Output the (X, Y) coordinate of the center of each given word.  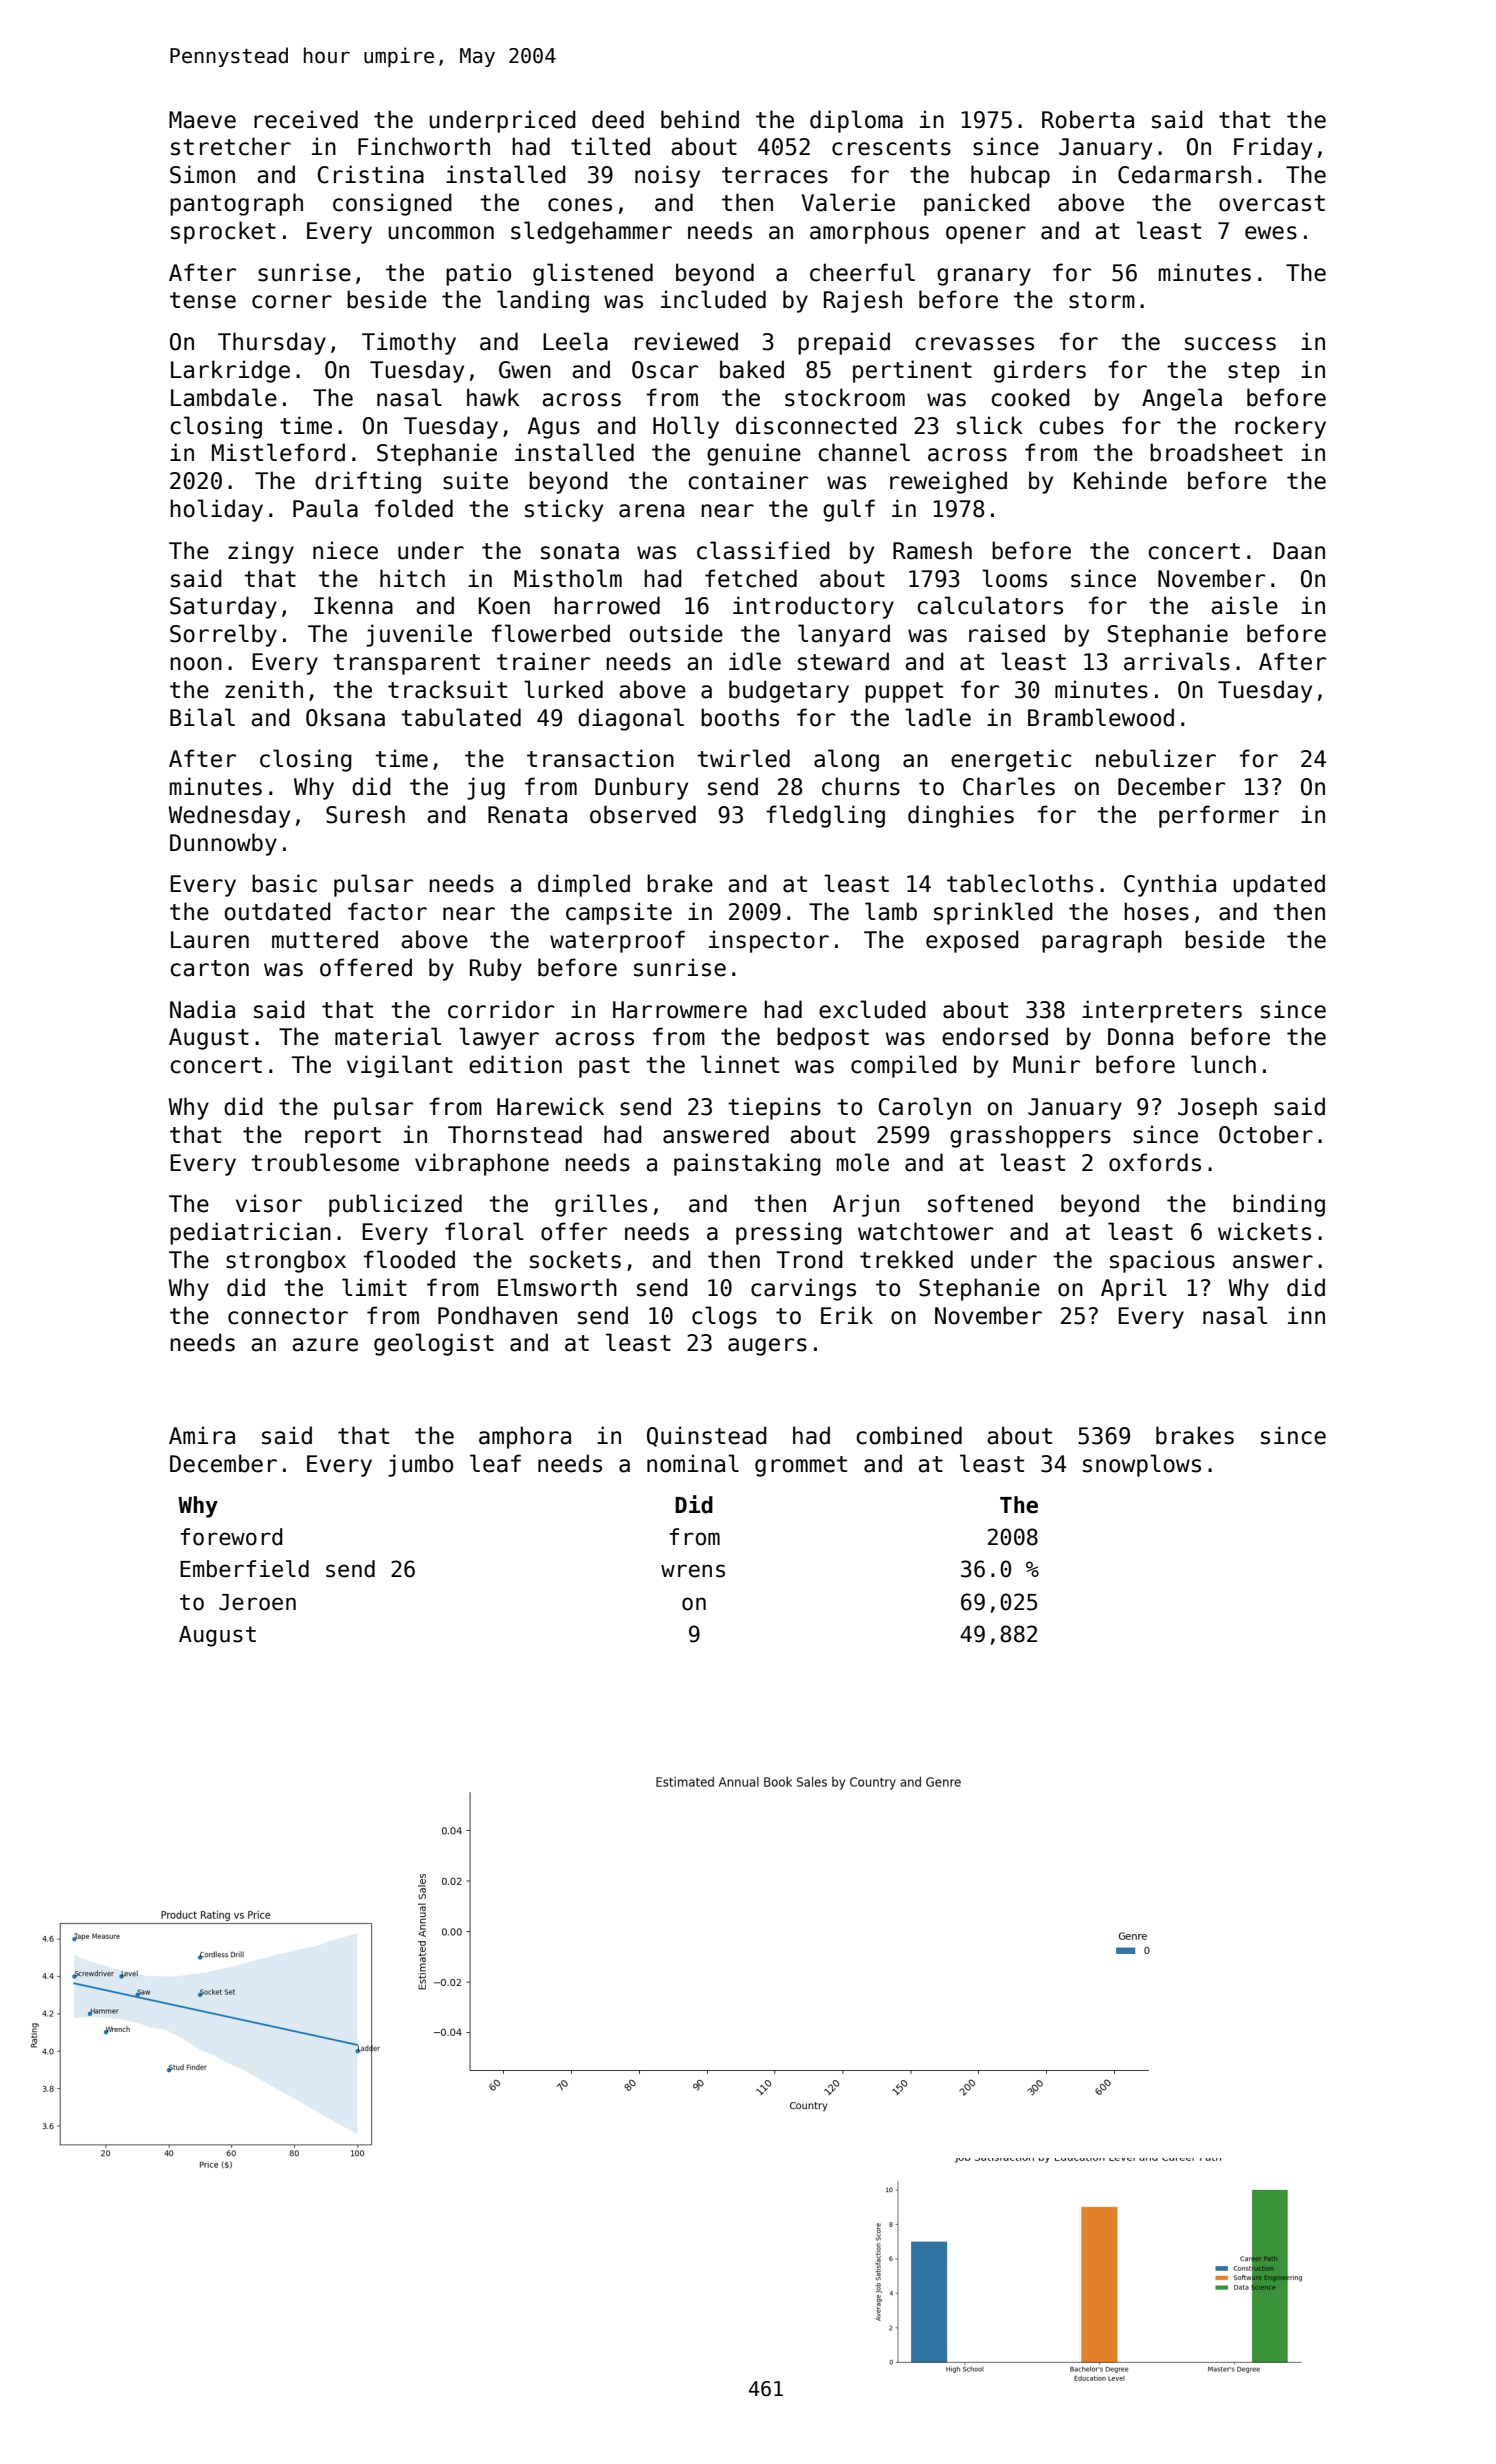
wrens (693, 1571)
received (306, 119)
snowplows (1142, 1465)
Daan (1299, 551)
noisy (667, 176)
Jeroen (257, 1602)
